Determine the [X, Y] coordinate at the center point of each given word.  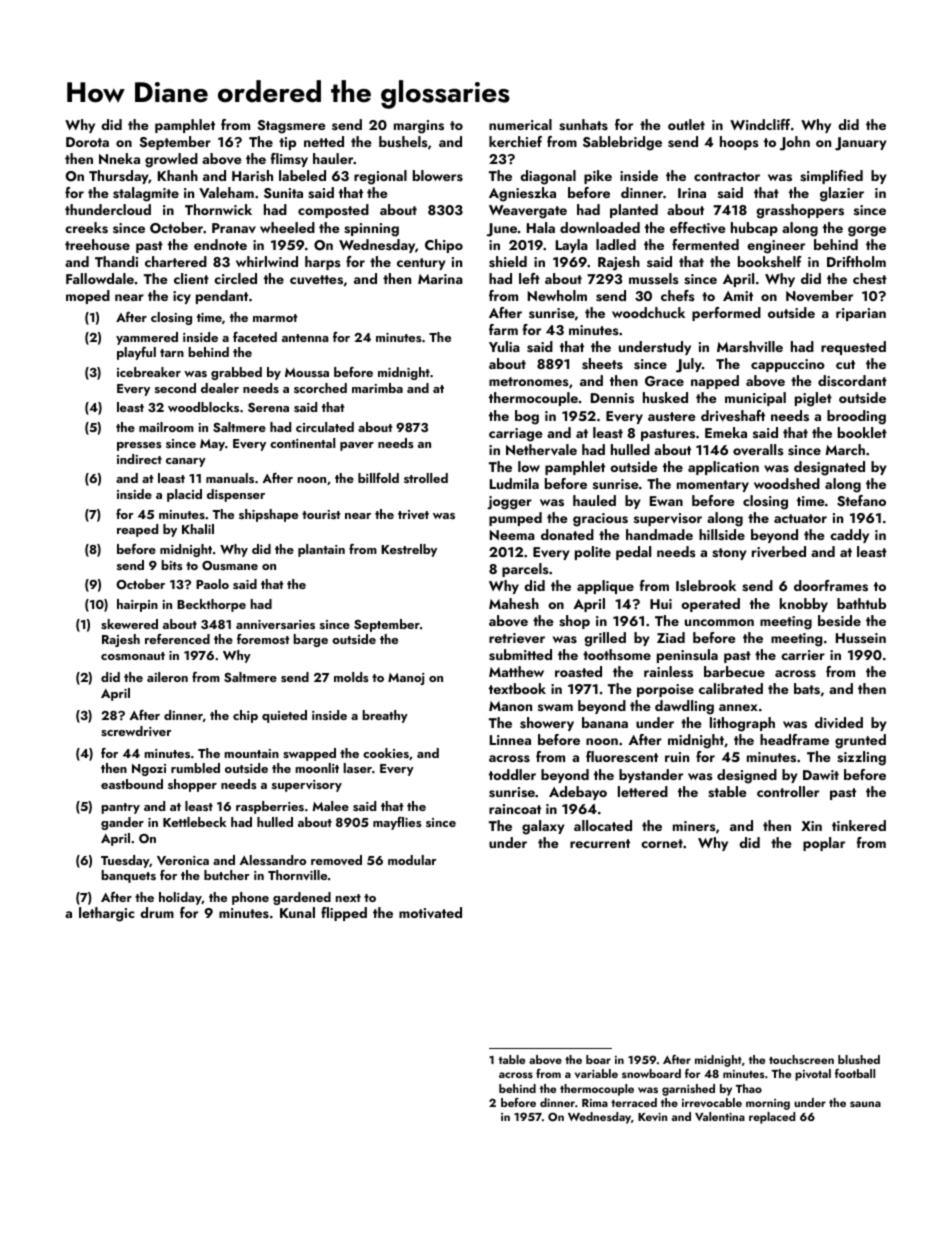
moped [88, 297]
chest [870, 279]
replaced [772, 1118]
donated [567, 534]
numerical [520, 124]
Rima [595, 1103]
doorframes [831, 586]
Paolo [212, 584]
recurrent [600, 843]
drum [157, 912]
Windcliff [760, 124]
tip [287, 143]
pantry [120, 808]
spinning [371, 230]
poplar [824, 844]
